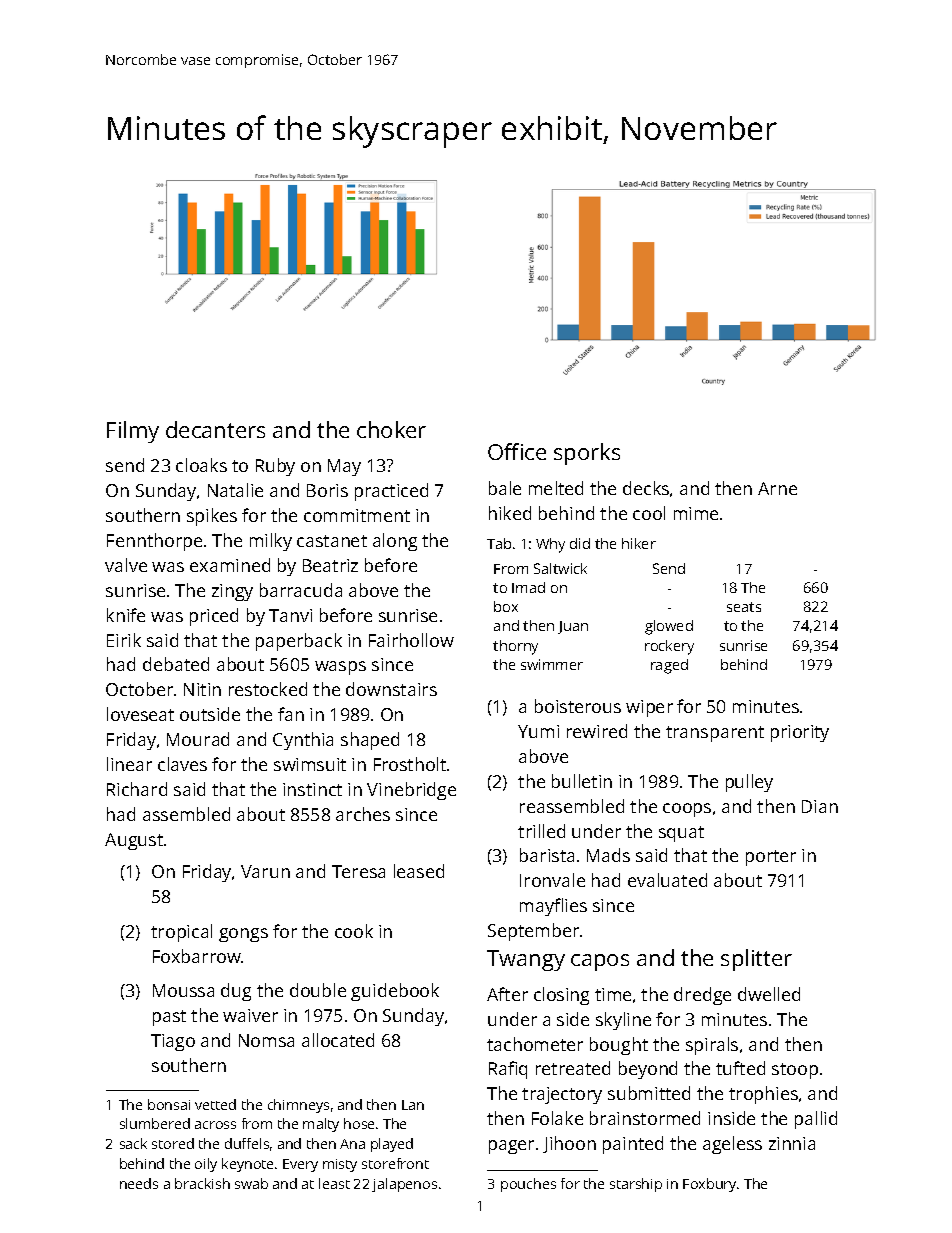 The height and width of the screenshot is (1233, 952). What do you see at coordinates (517, 451) in the screenshot?
I see `Office` at bounding box center [517, 451].
